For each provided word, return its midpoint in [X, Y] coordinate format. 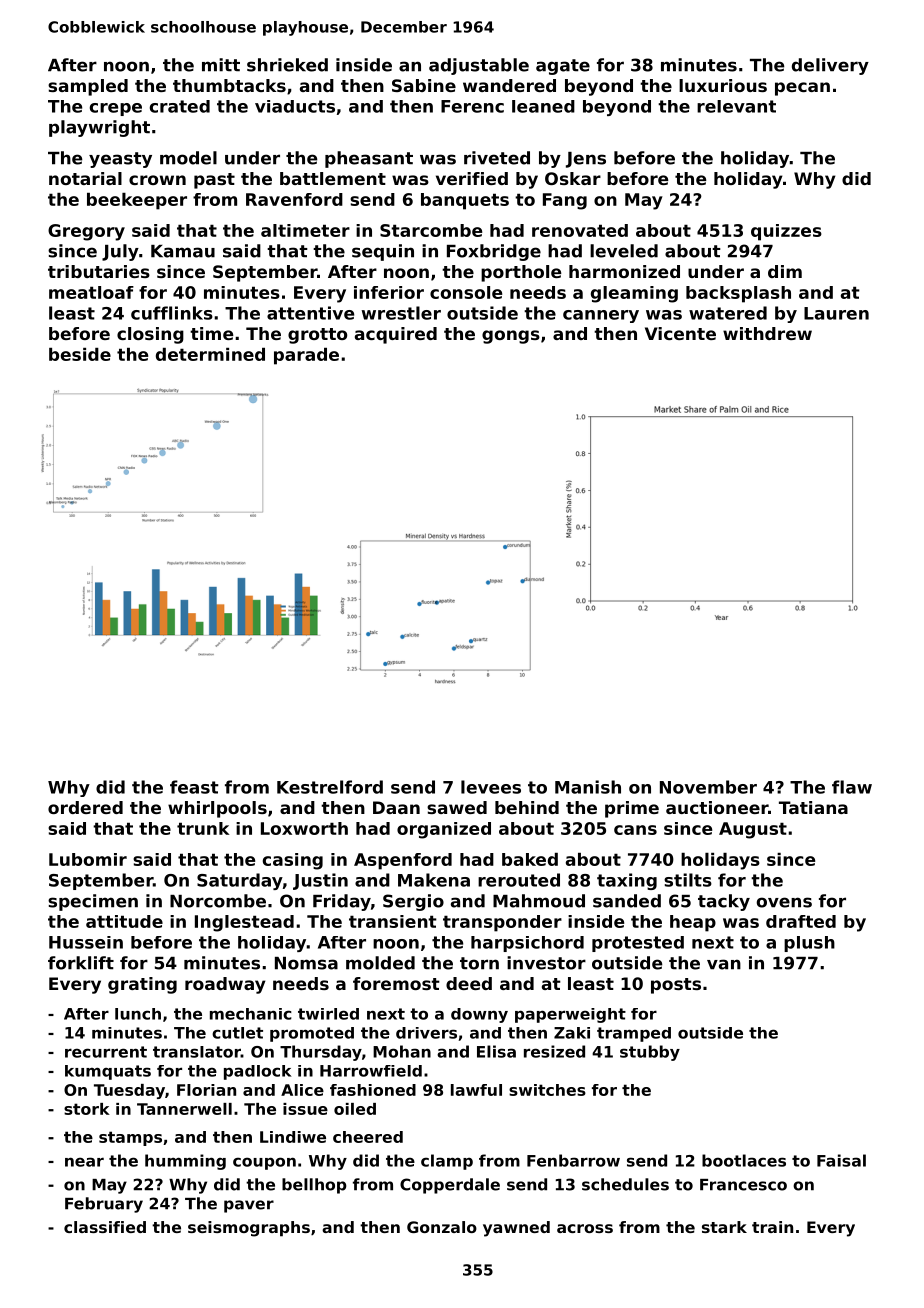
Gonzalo [442, 1227]
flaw [852, 787]
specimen [93, 902]
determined [210, 354]
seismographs [249, 1229]
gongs [511, 337]
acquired [396, 335]
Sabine [424, 85]
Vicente [680, 333]
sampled [88, 87]
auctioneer [717, 807]
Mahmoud [539, 901]
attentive [310, 313]
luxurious [723, 85]
